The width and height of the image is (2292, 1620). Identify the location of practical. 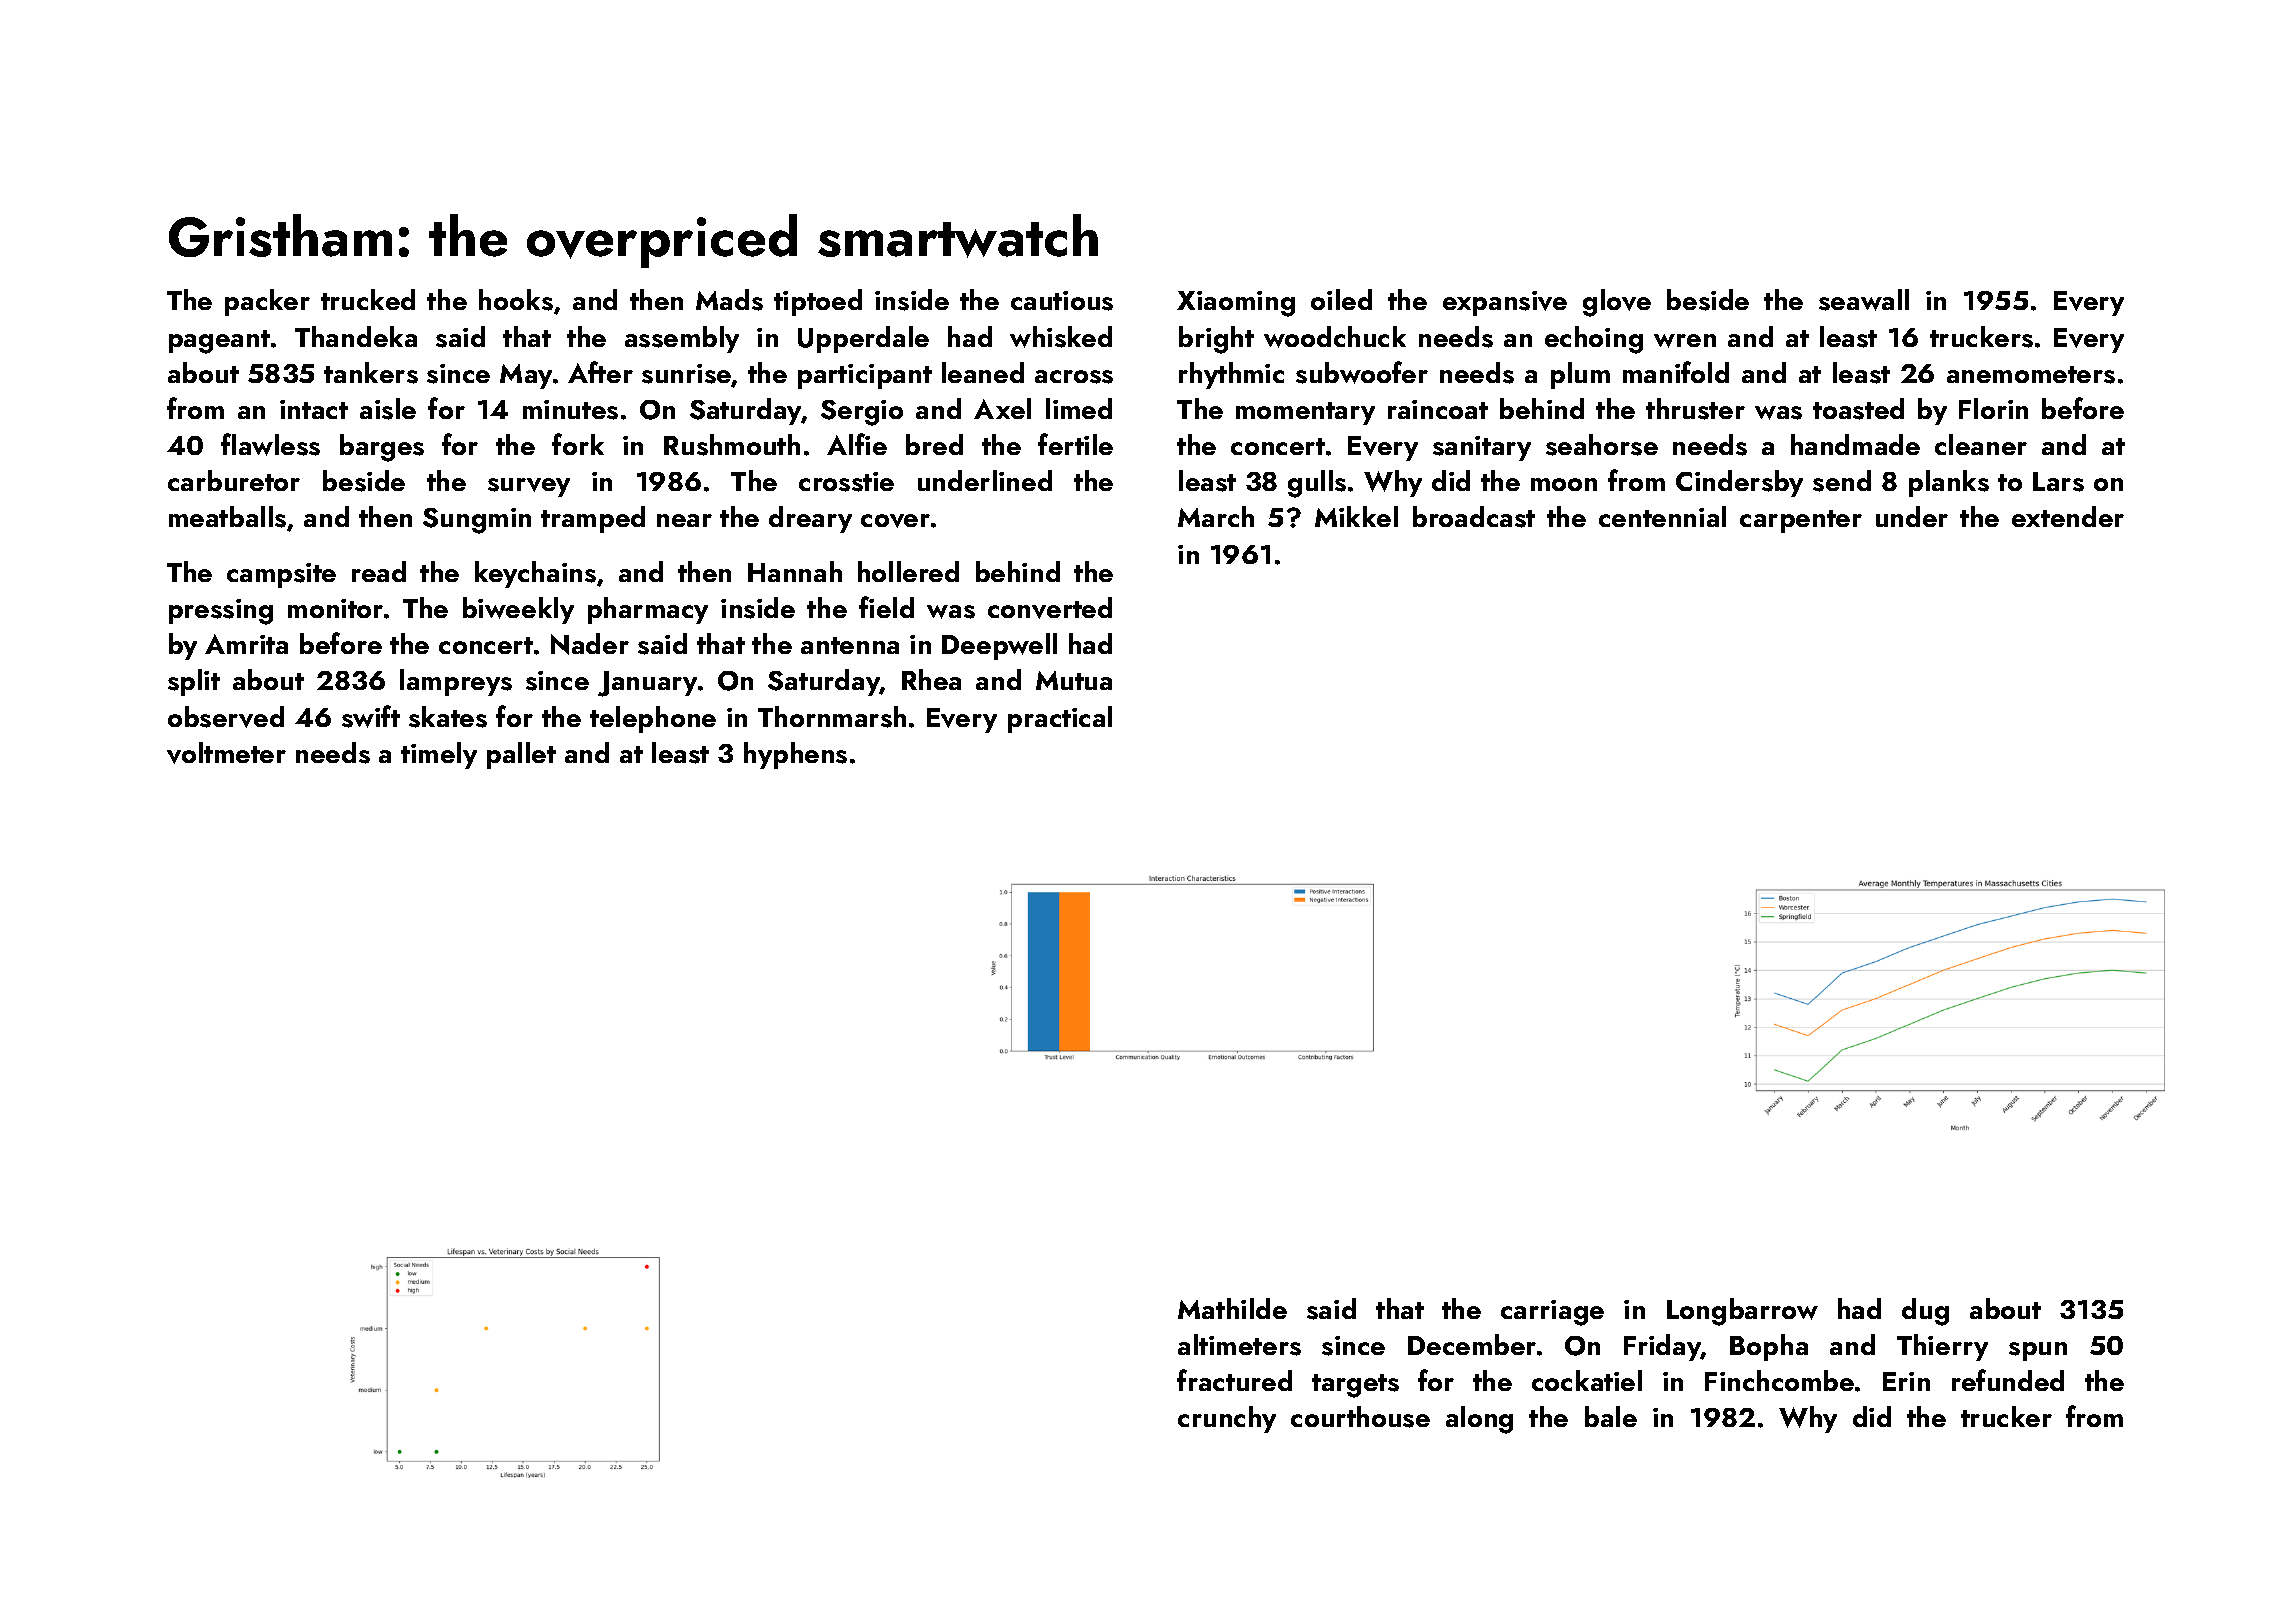
(1060, 719).
